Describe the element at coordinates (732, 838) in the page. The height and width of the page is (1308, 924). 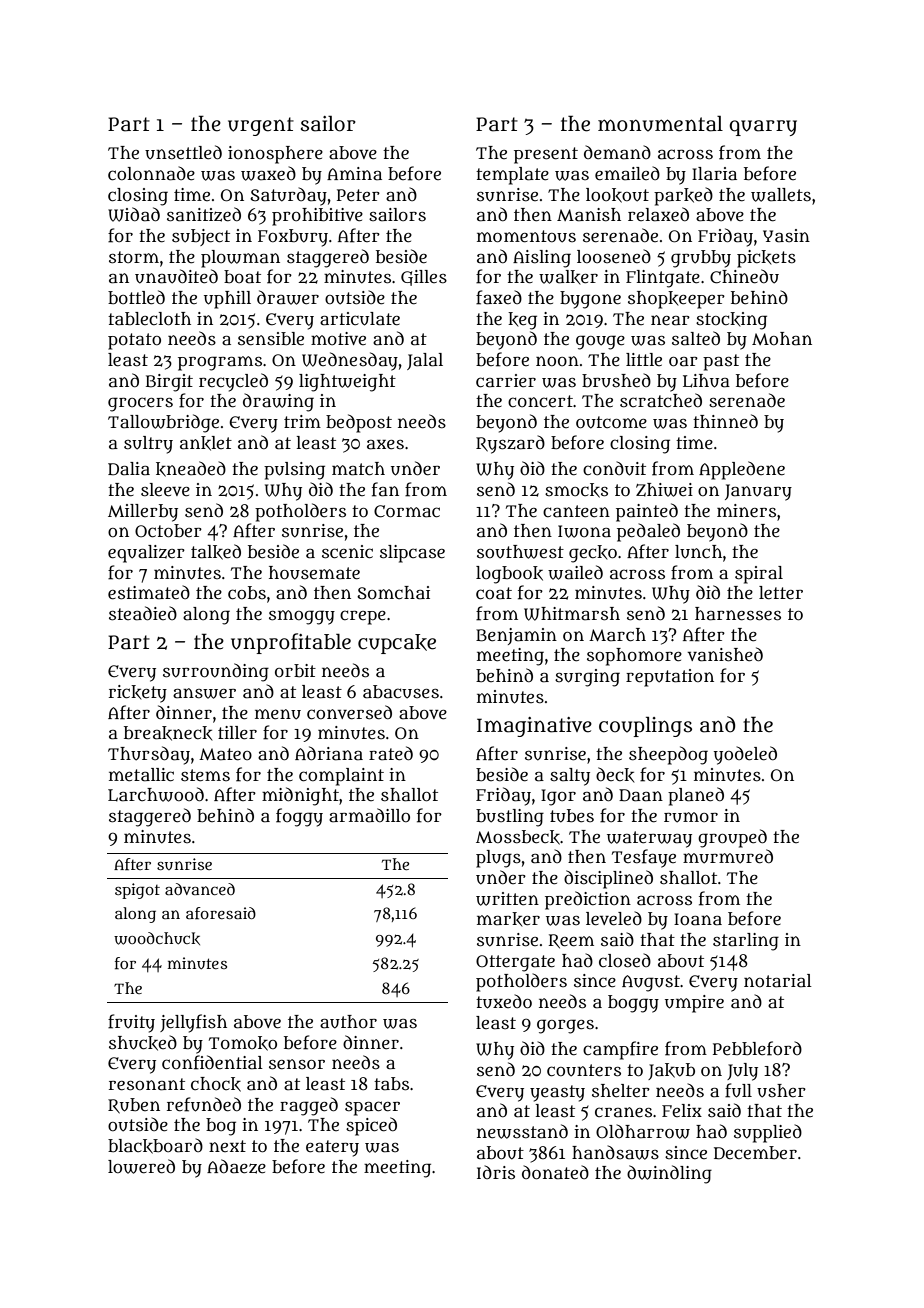
I see `grouped` at that location.
